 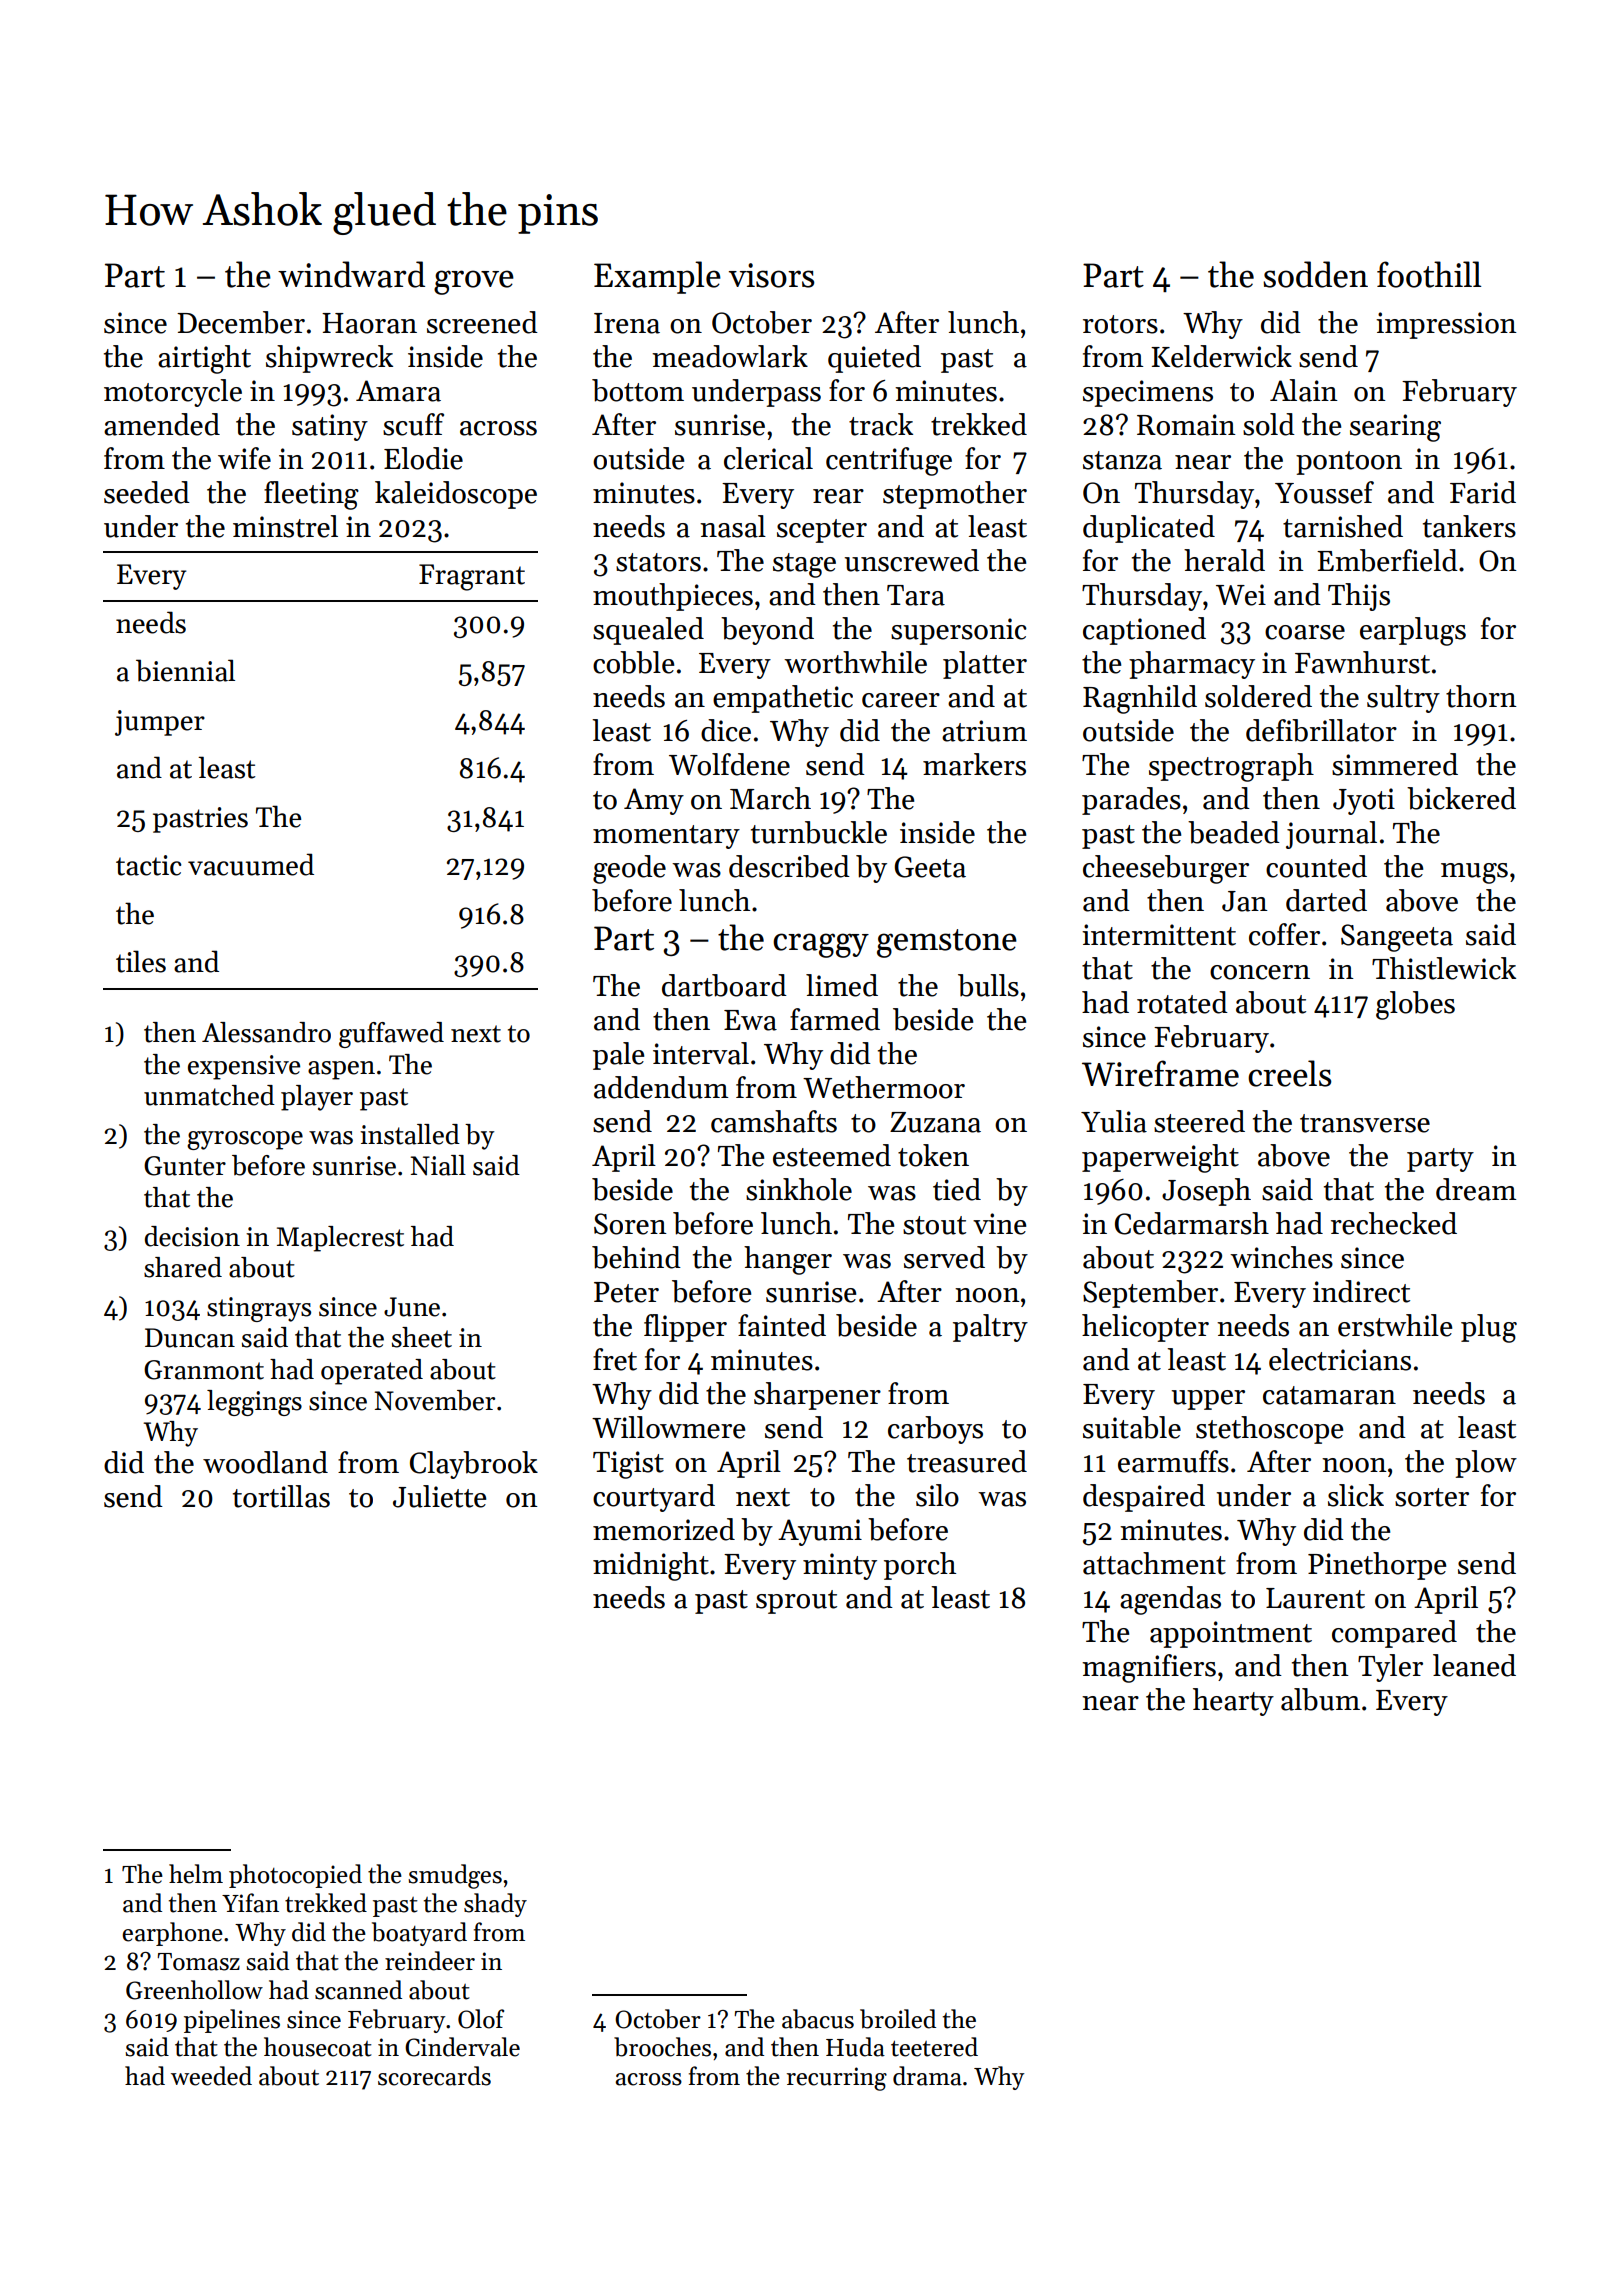 I want to click on vine, so click(x=999, y=1224).
